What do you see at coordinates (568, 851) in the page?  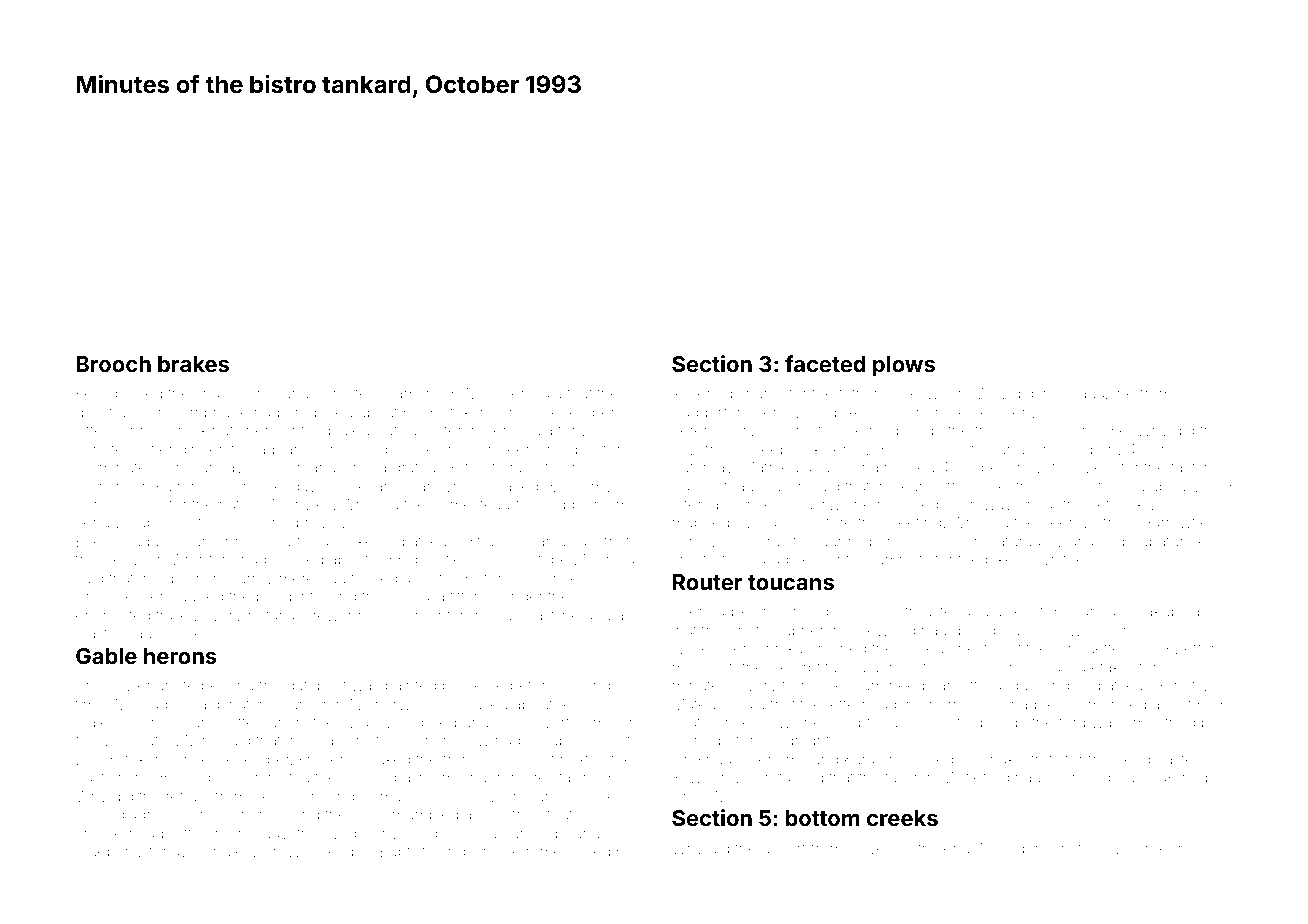 I see `remeasured` at bounding box center [568, 851].
